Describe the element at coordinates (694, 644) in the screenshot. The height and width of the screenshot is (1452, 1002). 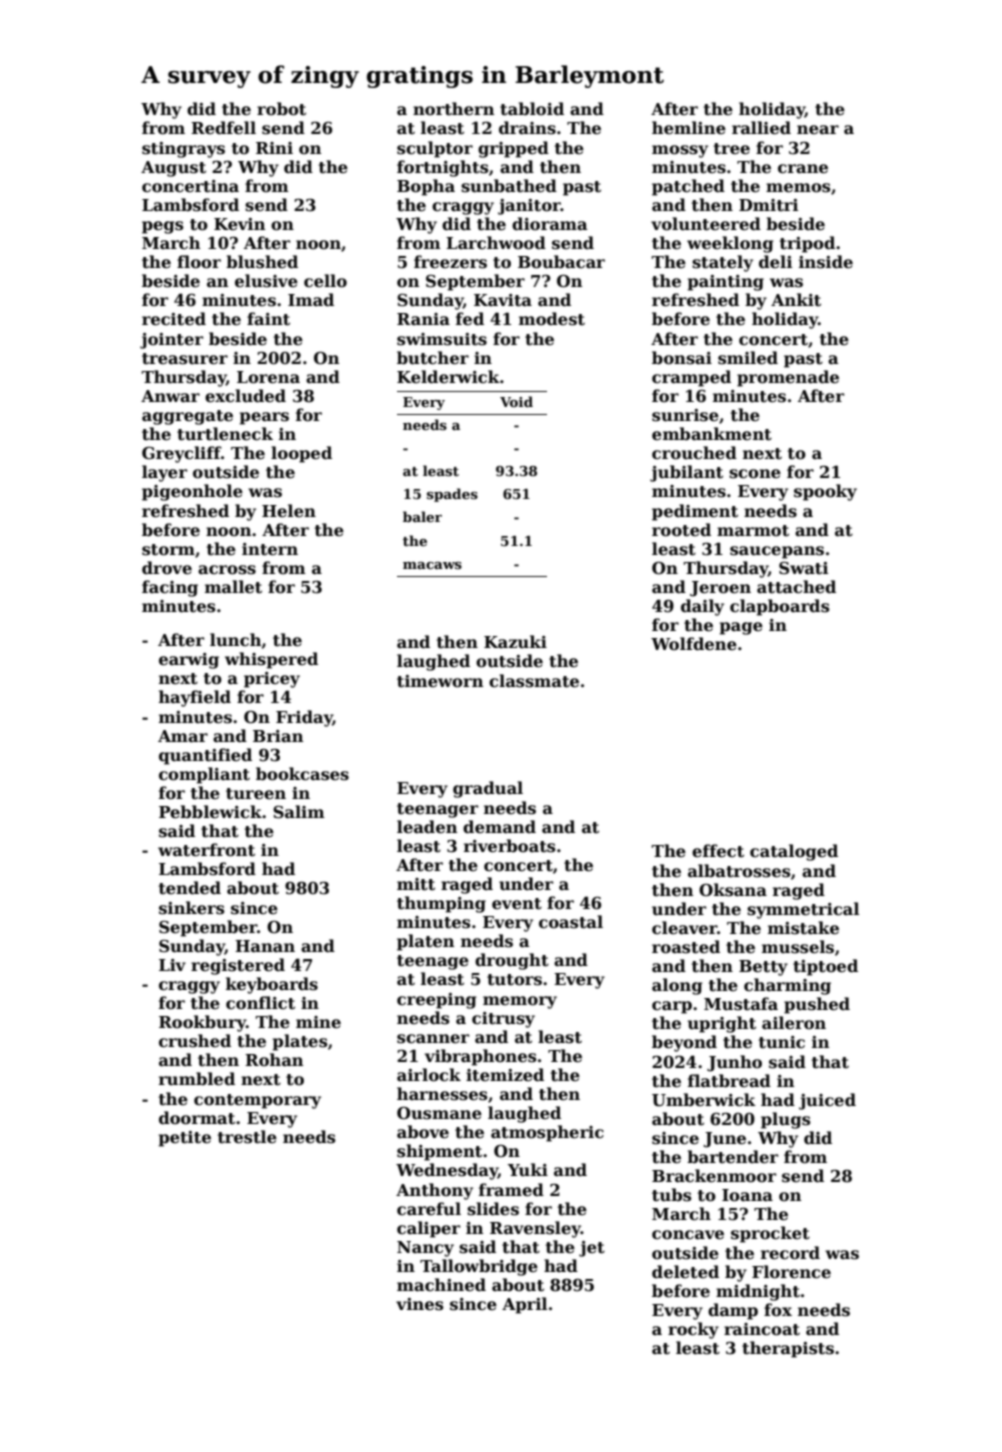
I see `Wolfdene` at that location.
